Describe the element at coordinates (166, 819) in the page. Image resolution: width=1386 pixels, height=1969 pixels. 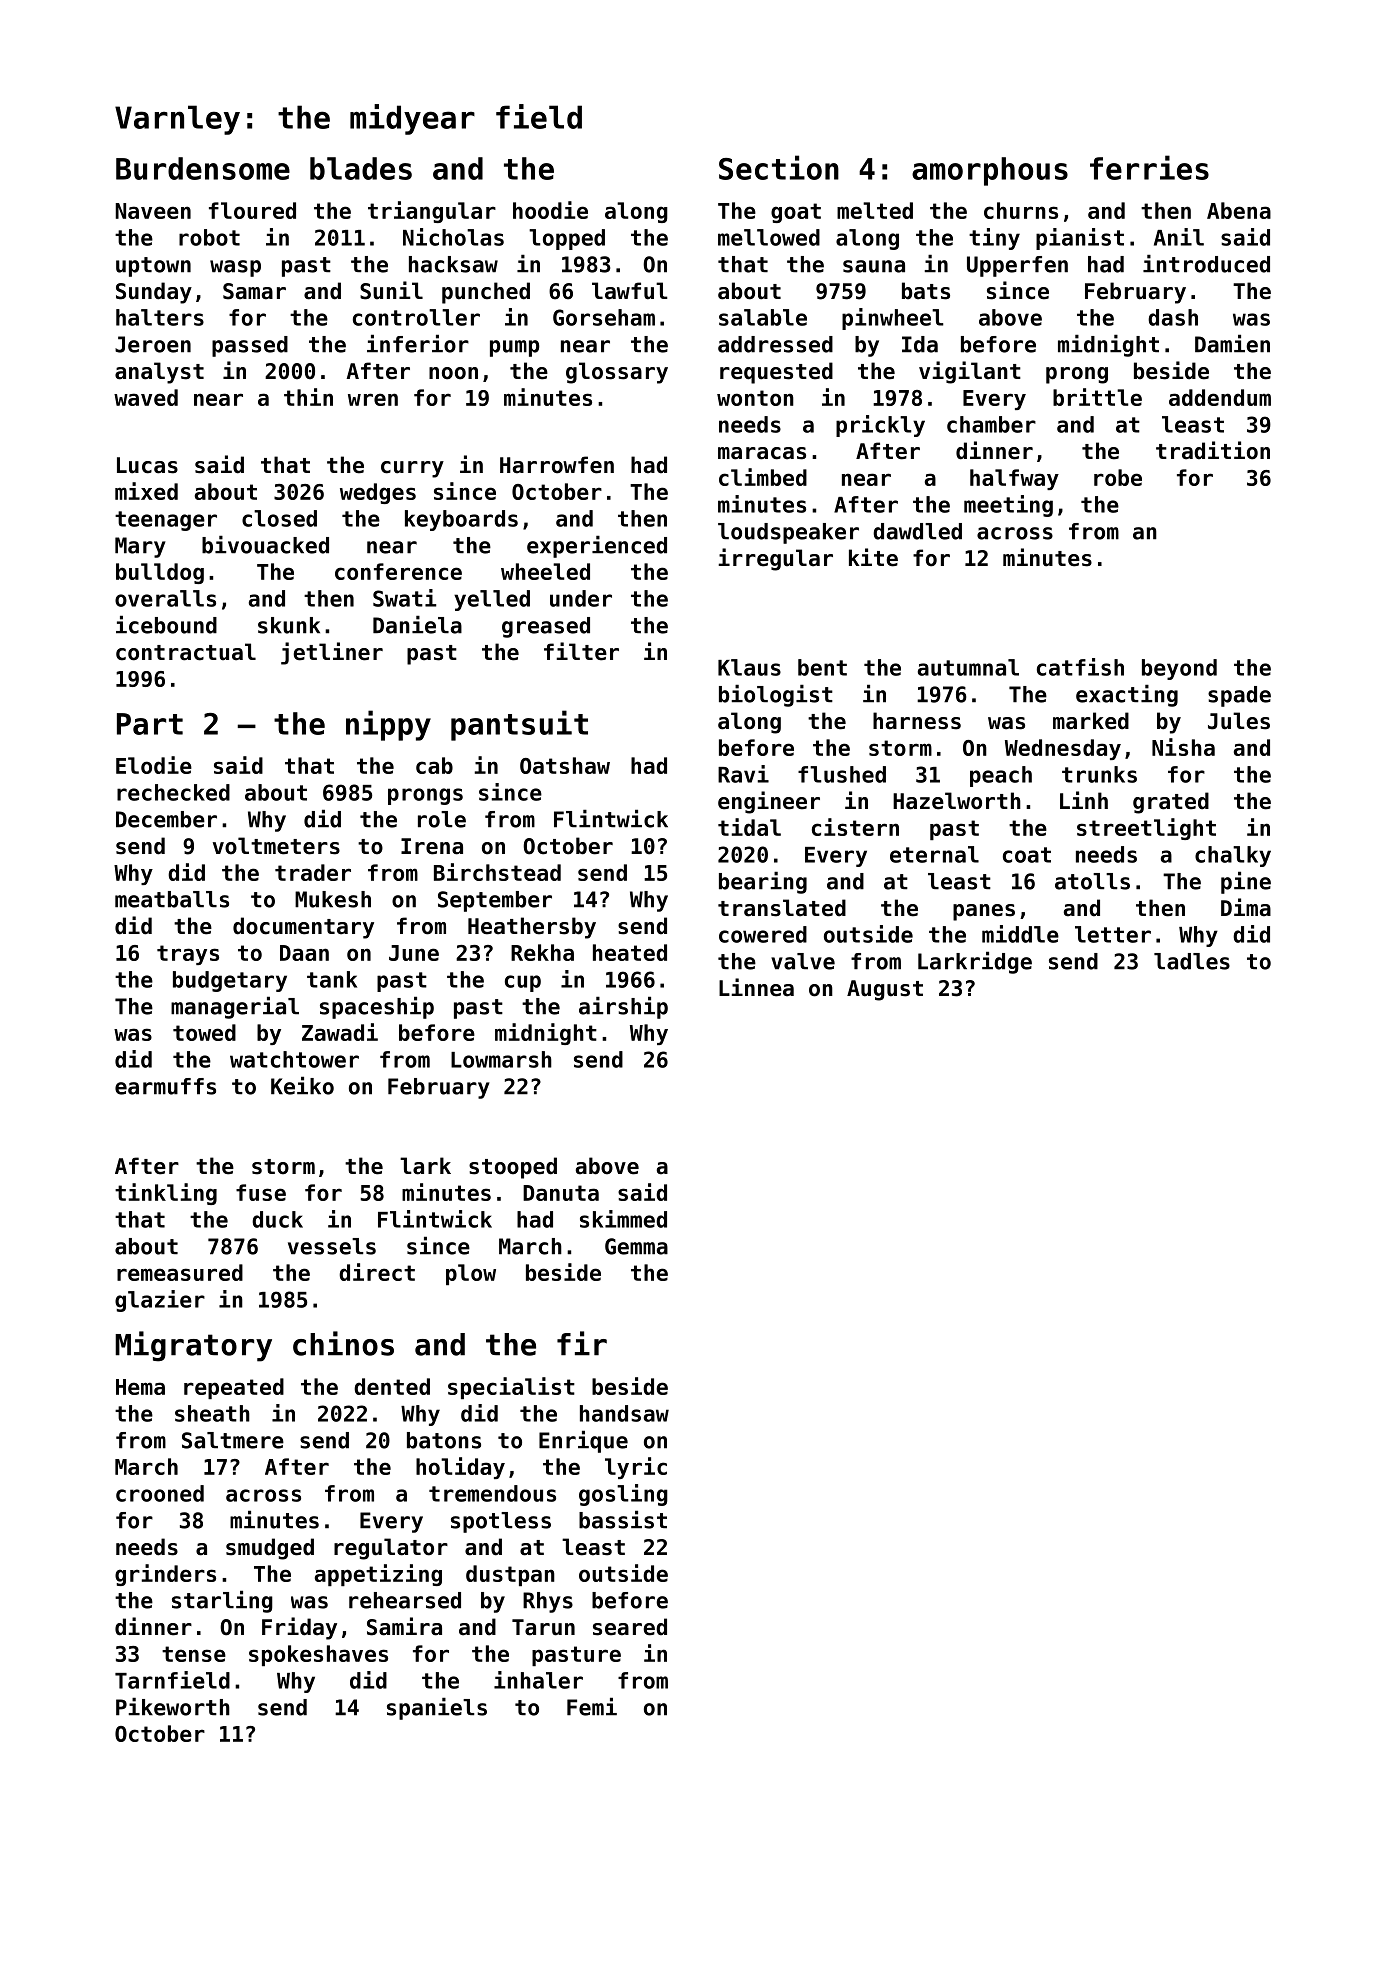
I see `December` at that location.
